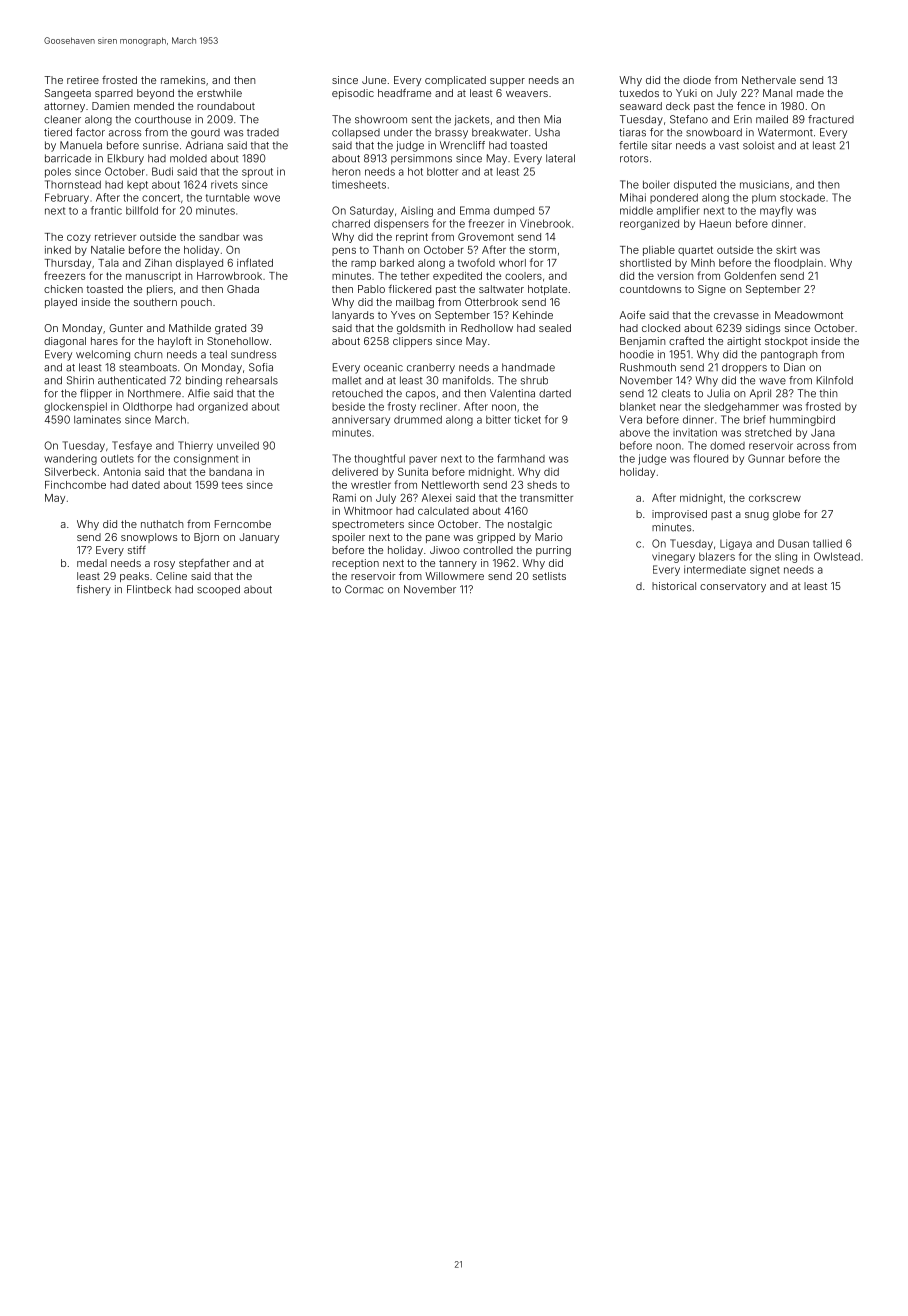 This image has height=1316, width=908. Describe the element at coordinates (542, 250) in the image. I see `storm` at that location.
